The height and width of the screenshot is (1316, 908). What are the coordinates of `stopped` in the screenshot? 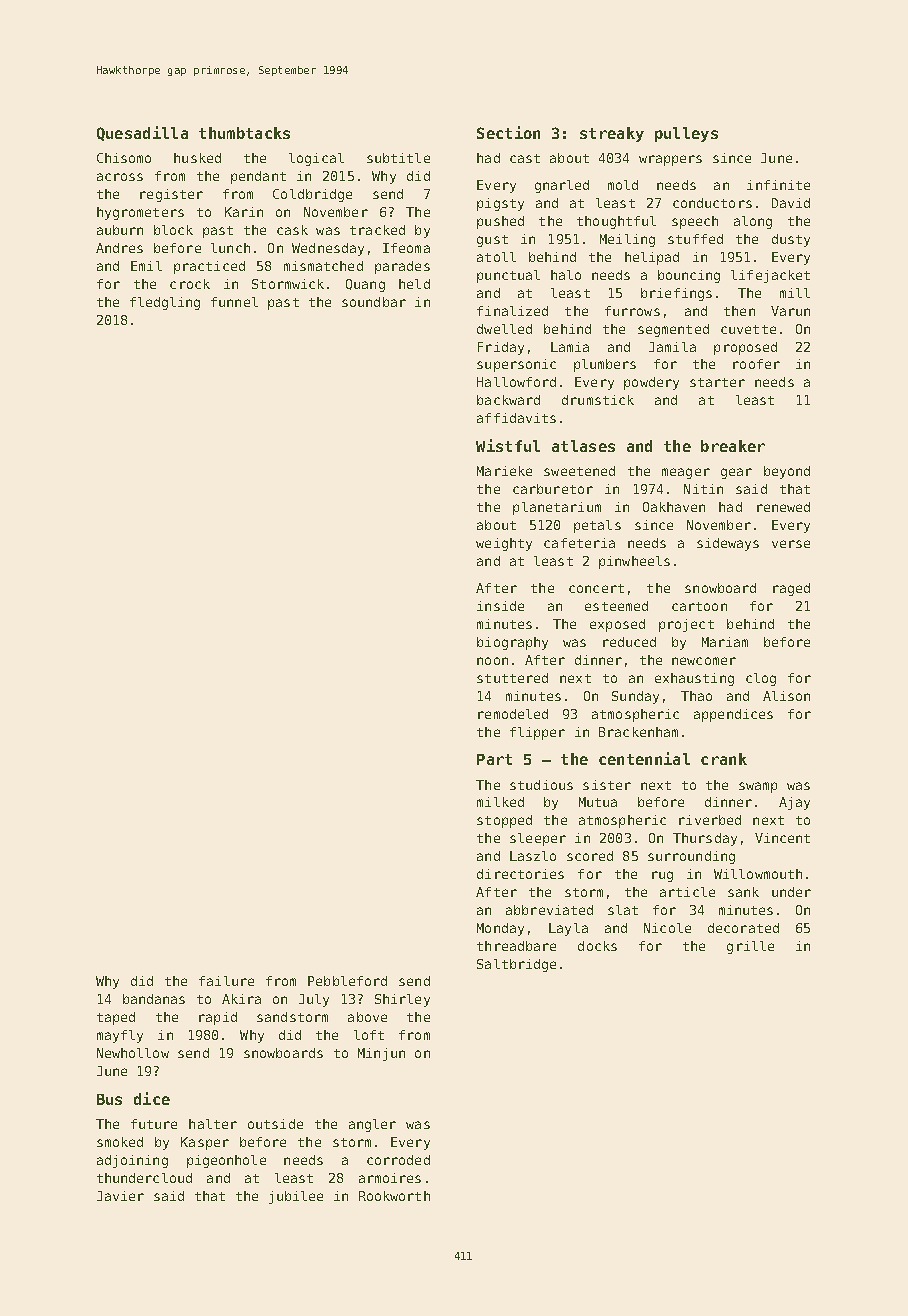 It's located at (504, 821).
